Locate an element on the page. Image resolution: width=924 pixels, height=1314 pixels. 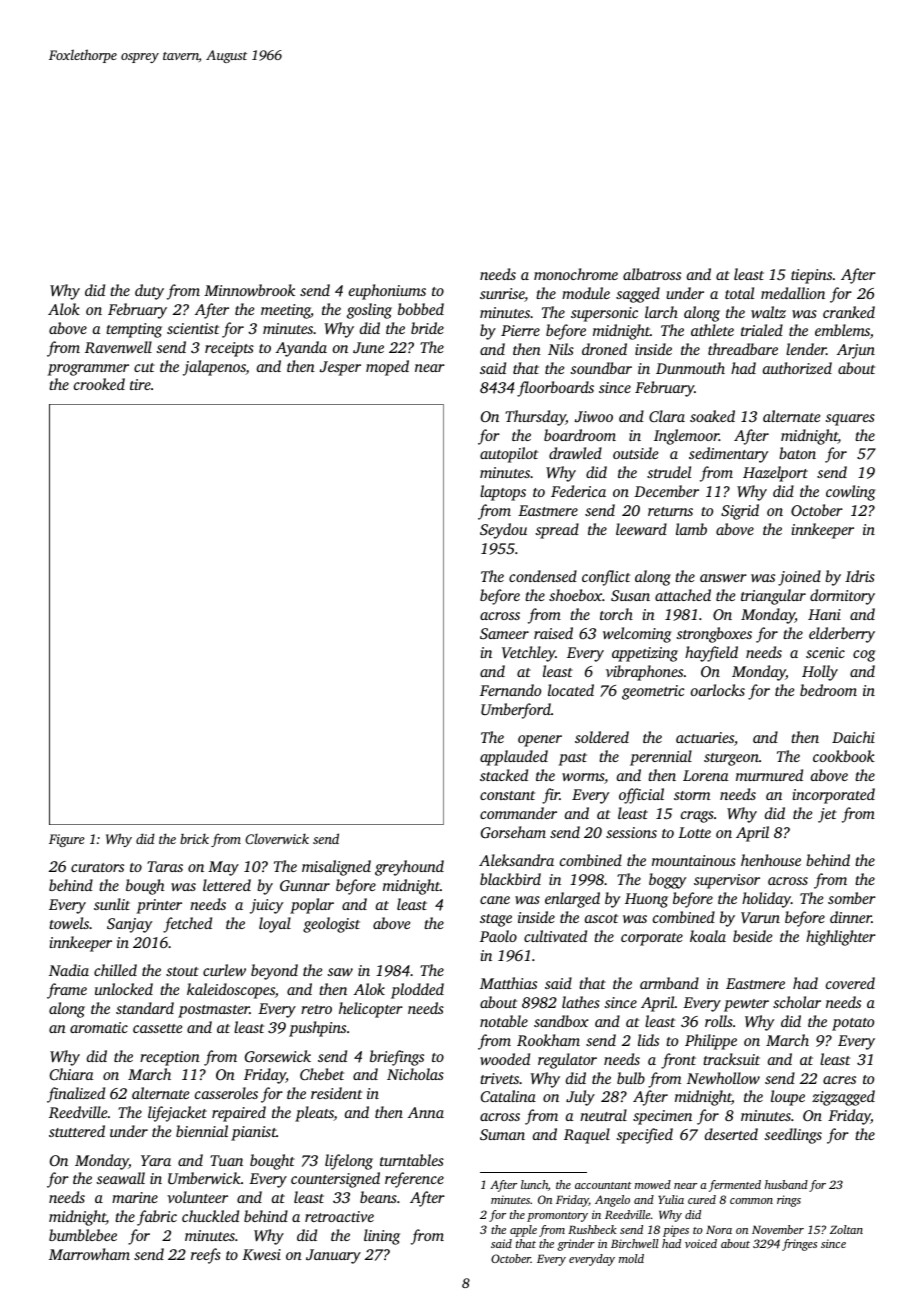
cookbook is located at coordinates (844, 756).
